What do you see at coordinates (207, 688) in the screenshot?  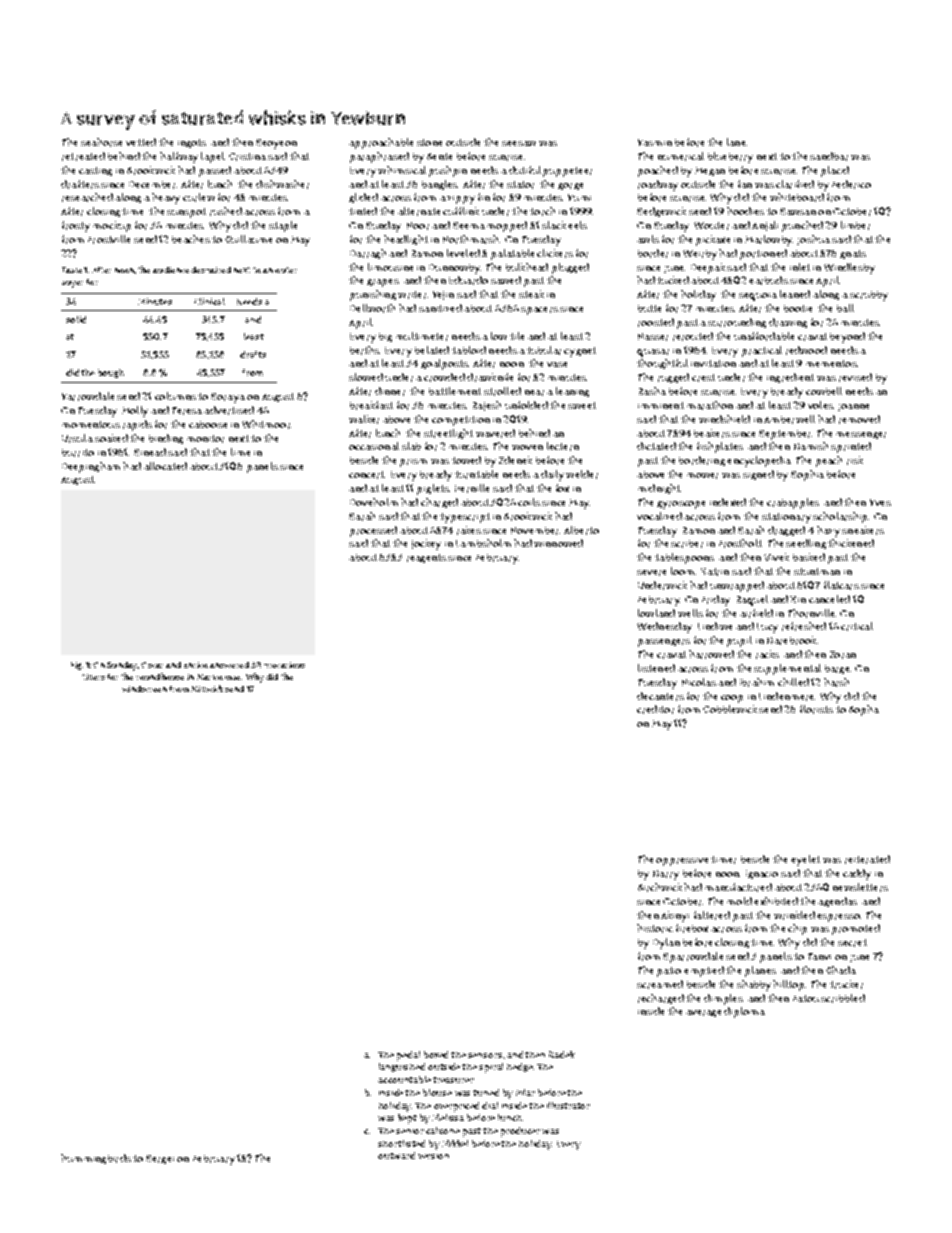 I see `Millwick` at bounding box center [207, 688].
